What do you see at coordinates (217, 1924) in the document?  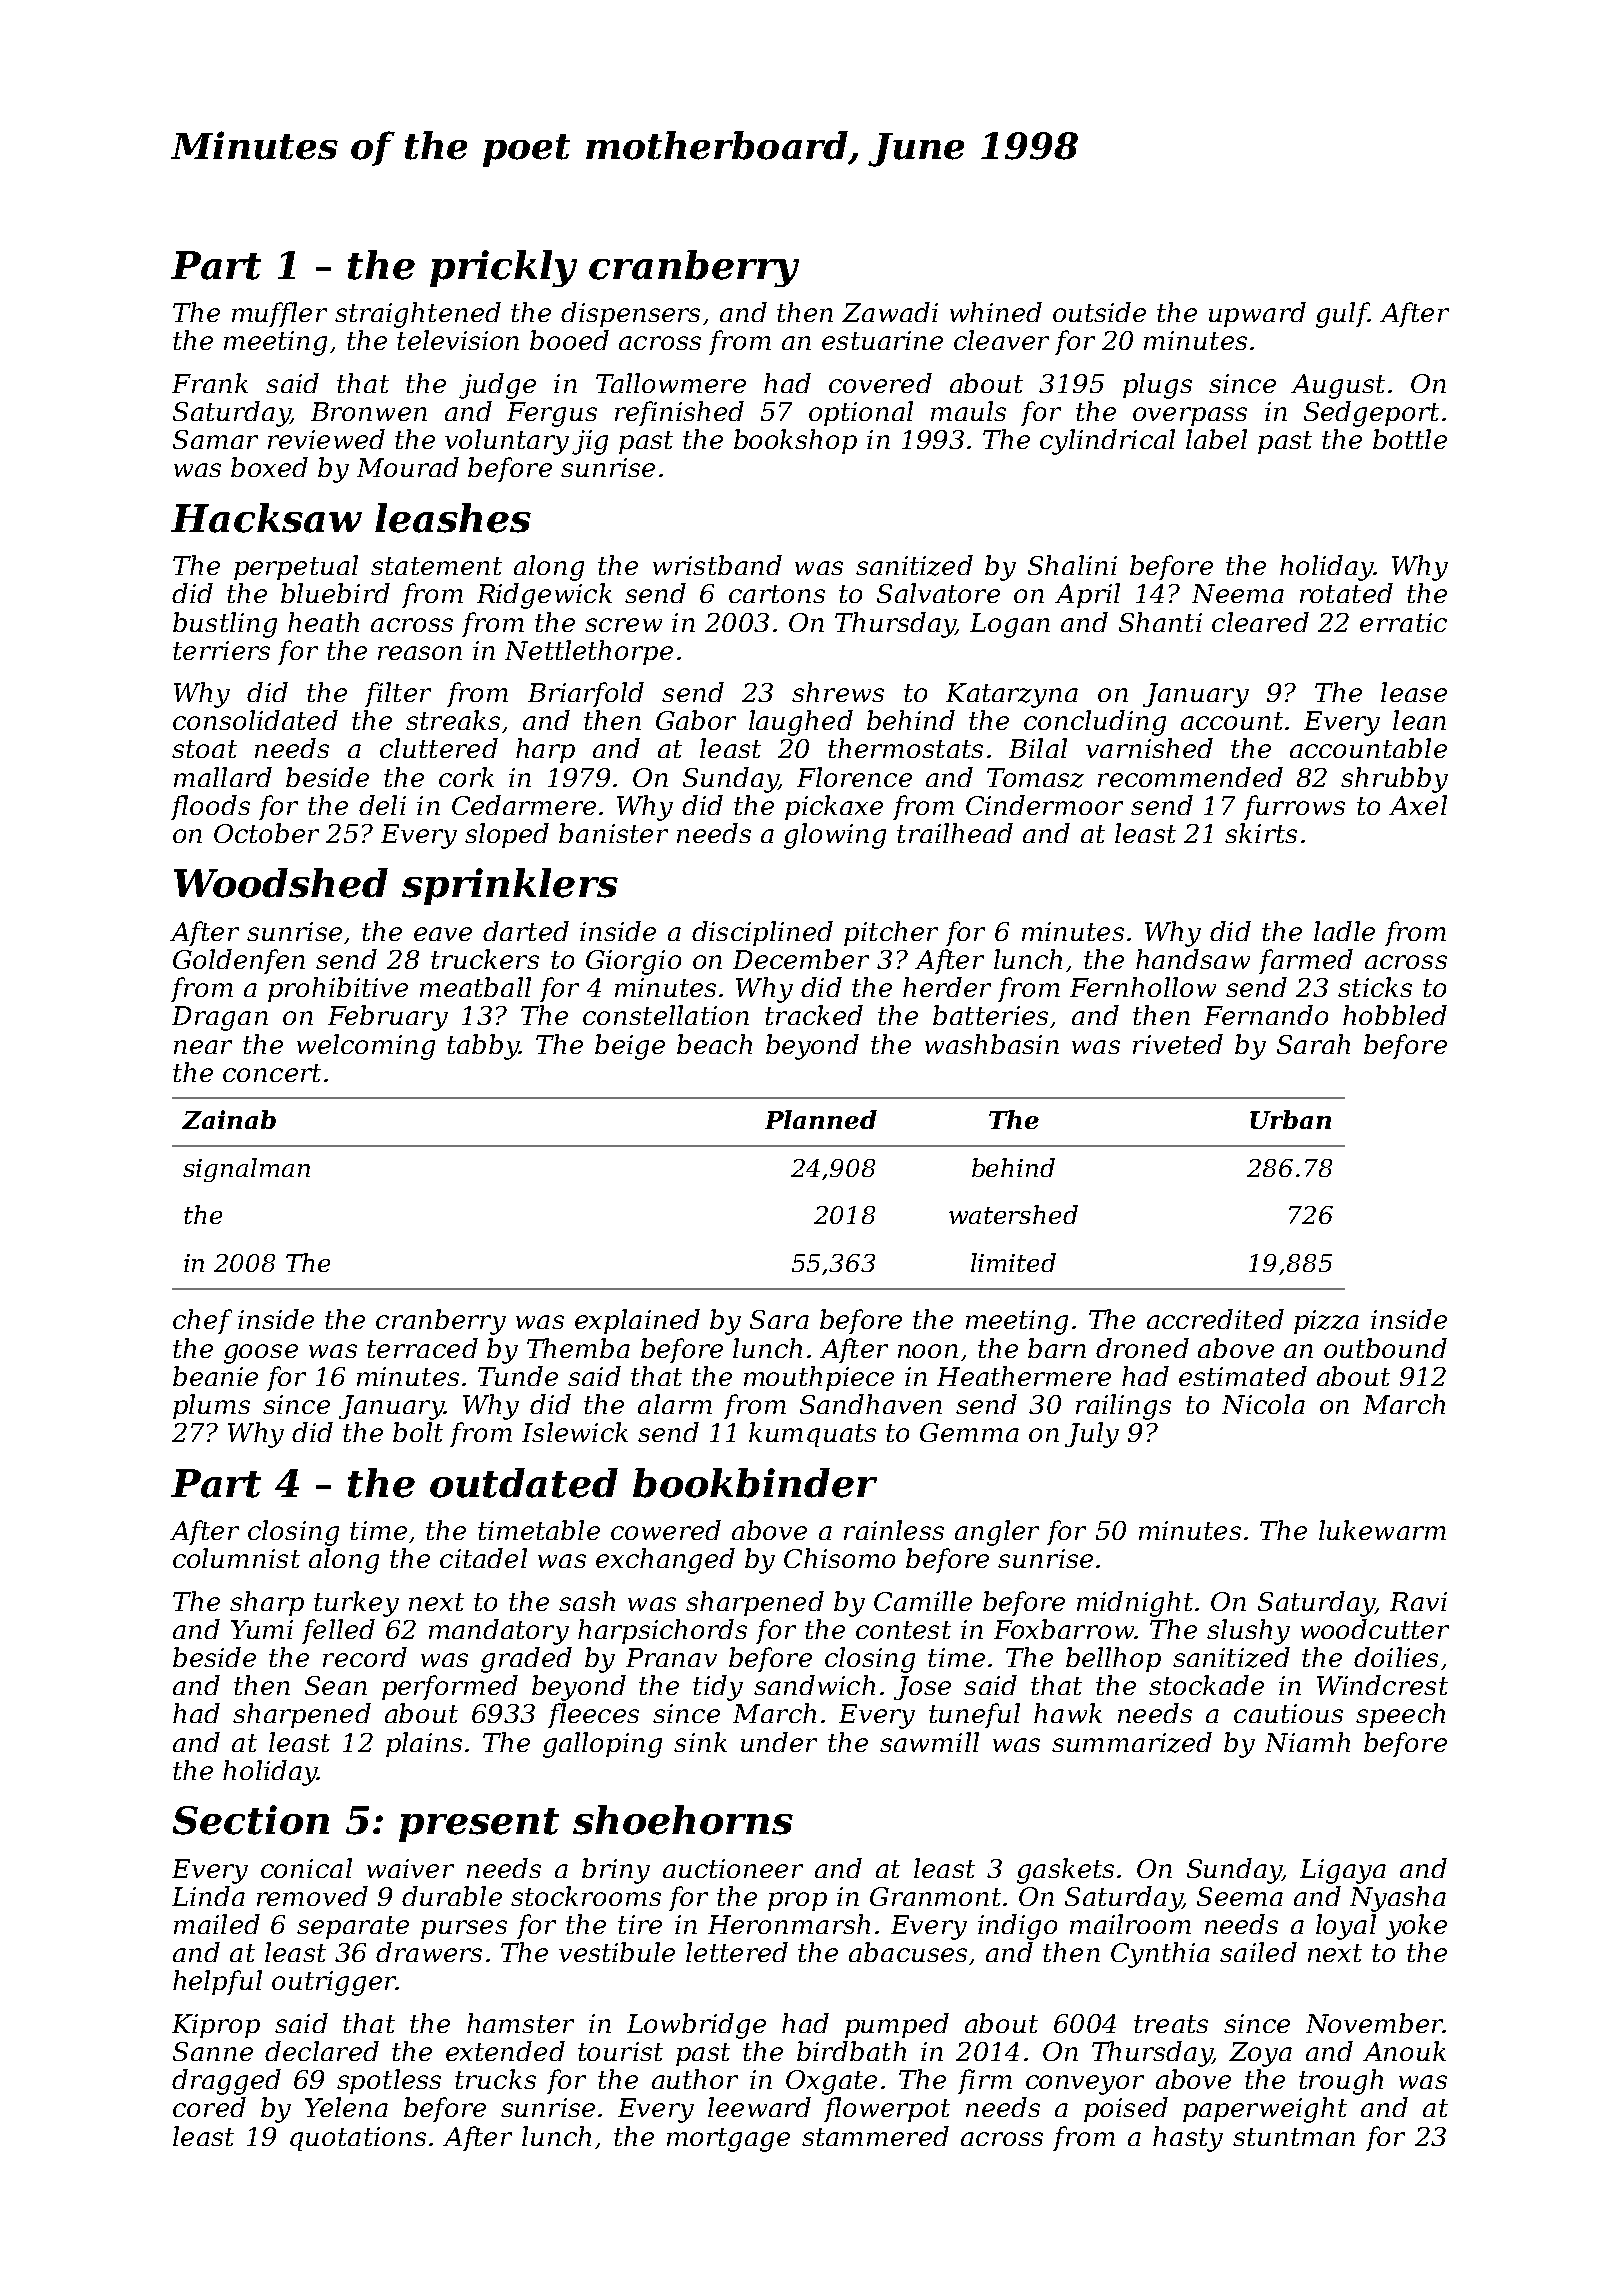 I see `mailed` at bounding box center [217, 1924].
